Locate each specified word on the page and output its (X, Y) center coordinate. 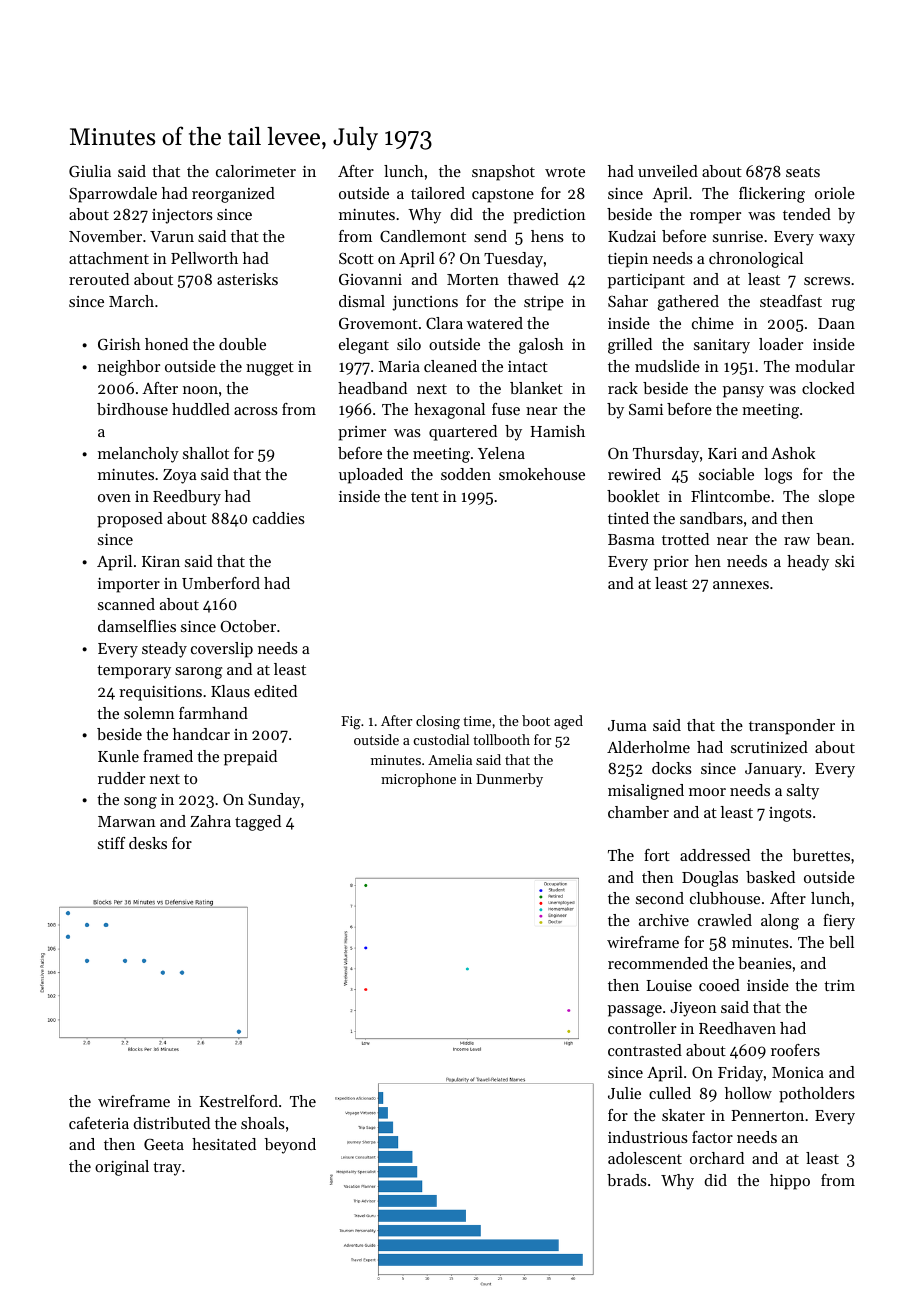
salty (803, 792)
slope (837, 498)
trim (839, 985)
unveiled (668, 171)
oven (114, 498)
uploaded (371, 476)
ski (845, 561)
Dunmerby (509, 780)
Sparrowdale (113, 195)
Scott (356, 258)
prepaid (250, 758)
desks (148, 843)
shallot (206, 453)
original (122, 1168)
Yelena (501, 453)
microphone (418, 780)
